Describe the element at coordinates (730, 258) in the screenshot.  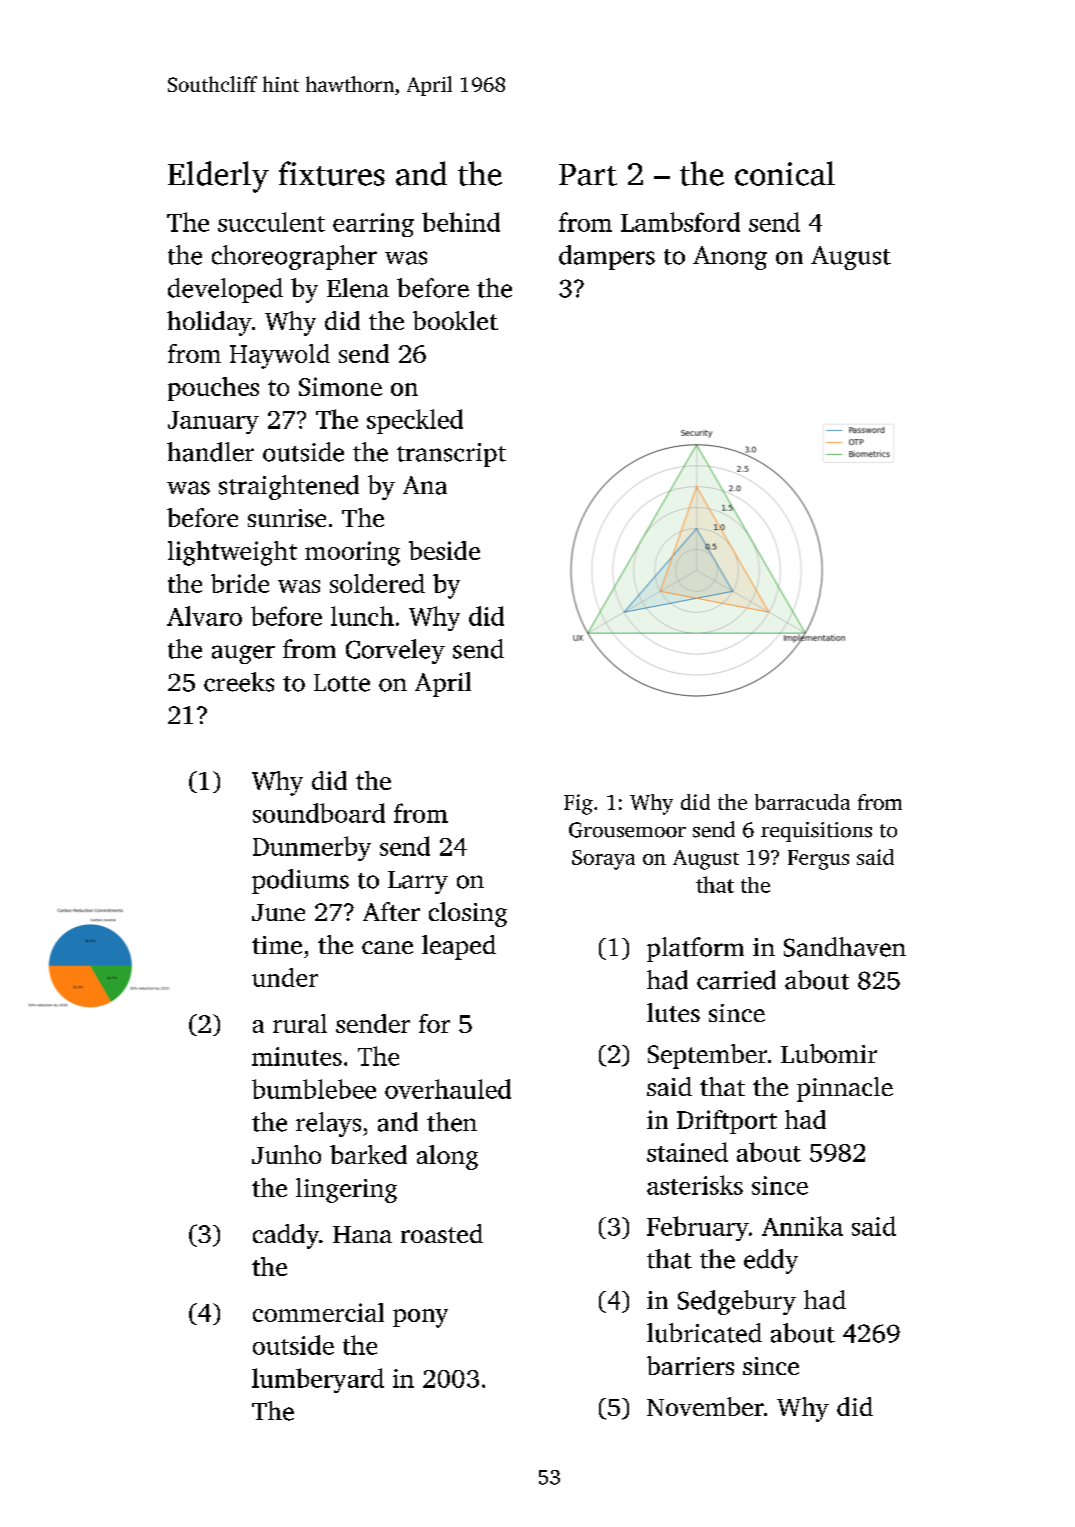
I see `Anong` at that location.
